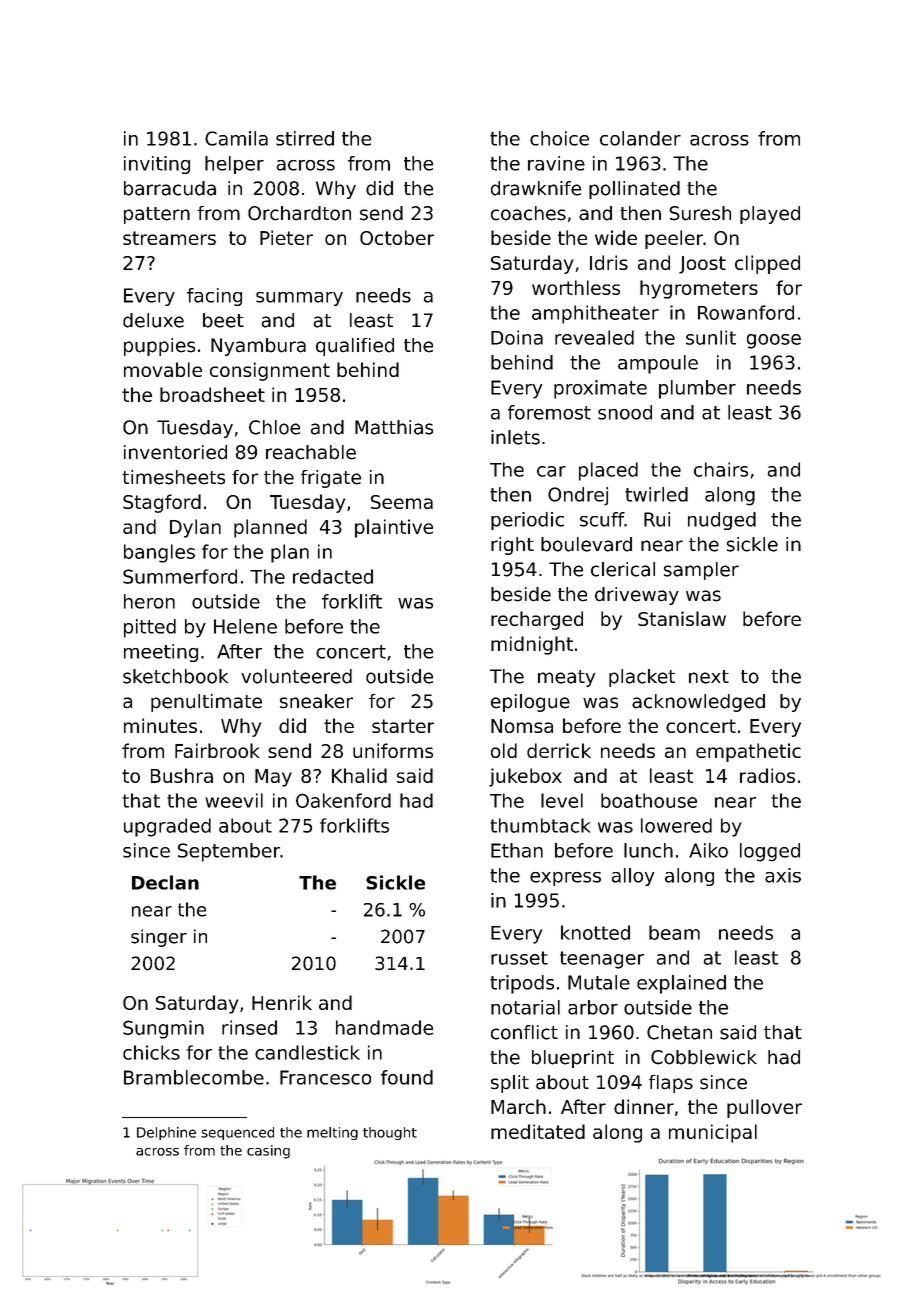  I want to click on facing, so click(214, 297).
